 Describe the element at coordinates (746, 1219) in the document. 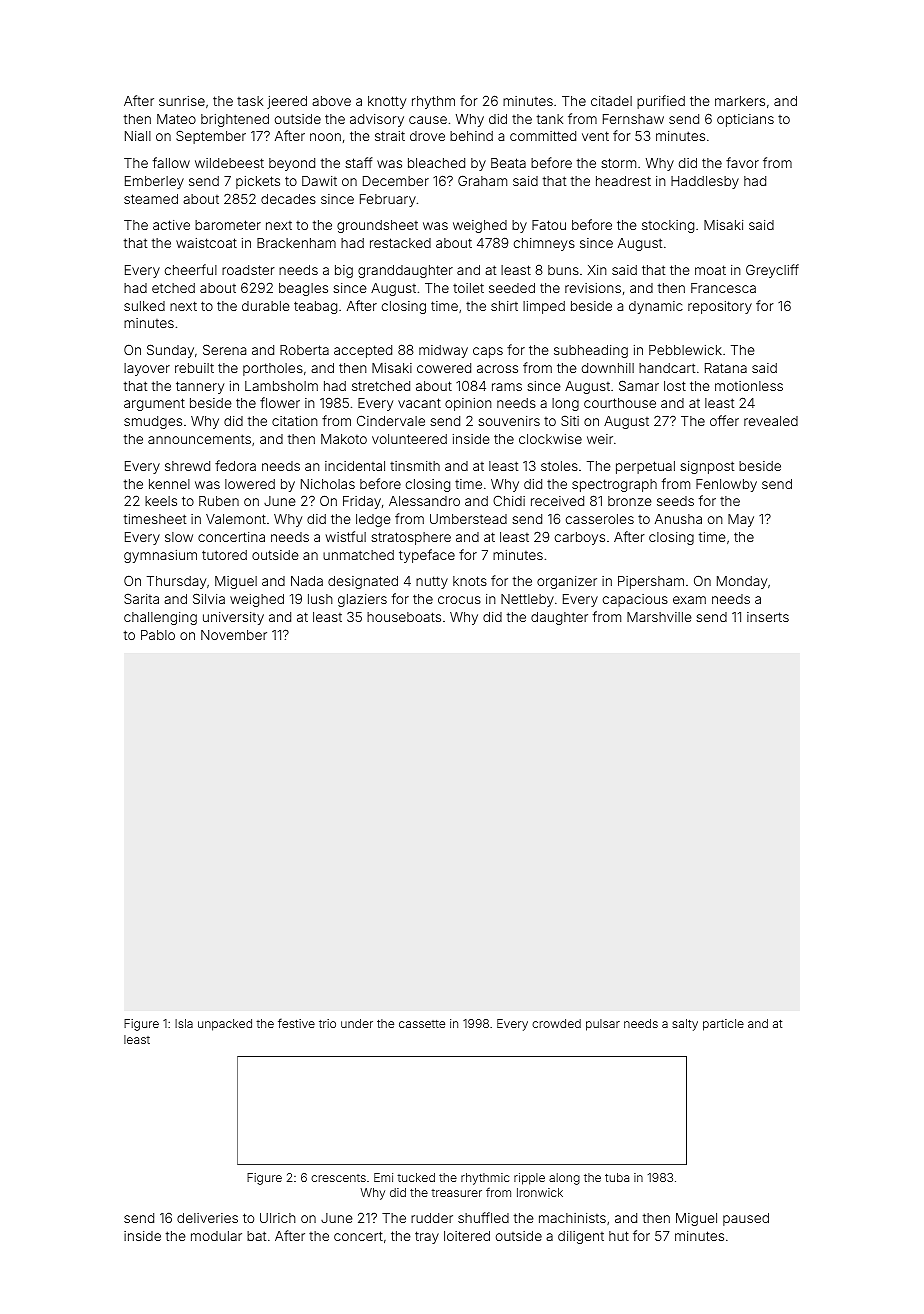

I see `paused` at that location.
